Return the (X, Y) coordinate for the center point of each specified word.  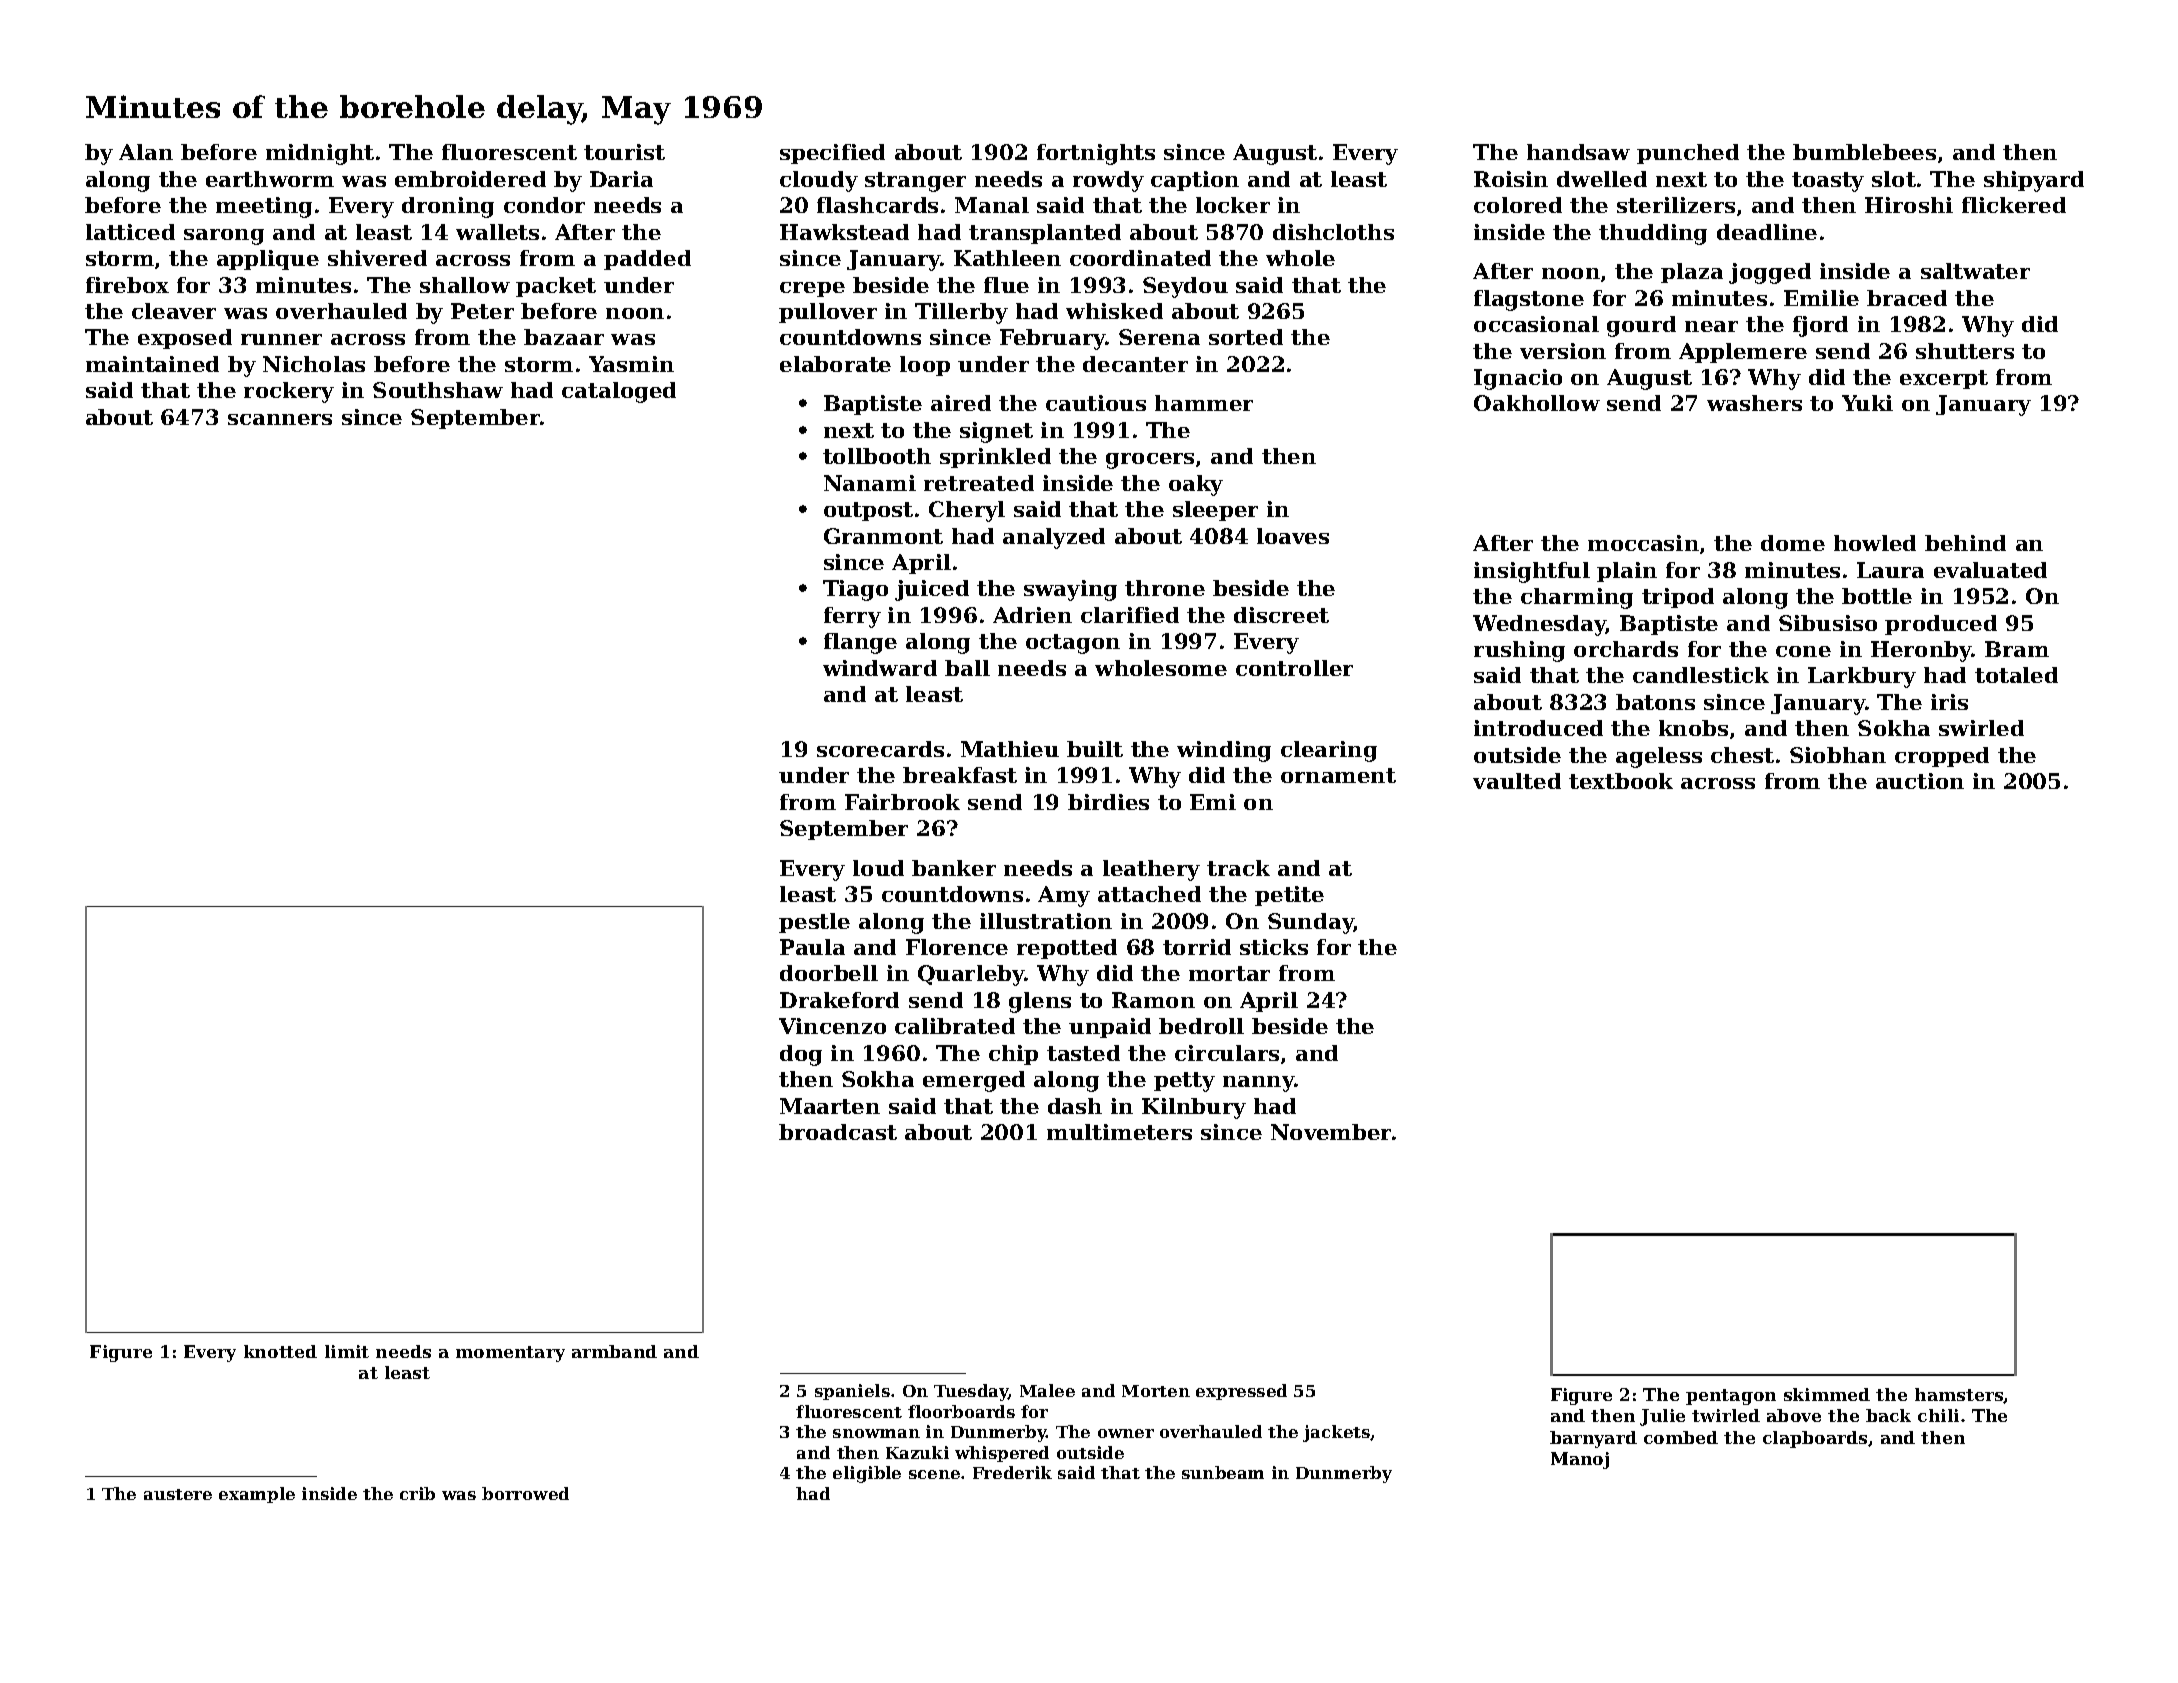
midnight (320, 154)
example (257, 1495)
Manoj (1580, 1460)
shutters (1965, 351)
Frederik (1012, 1472)
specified (832, 154)
